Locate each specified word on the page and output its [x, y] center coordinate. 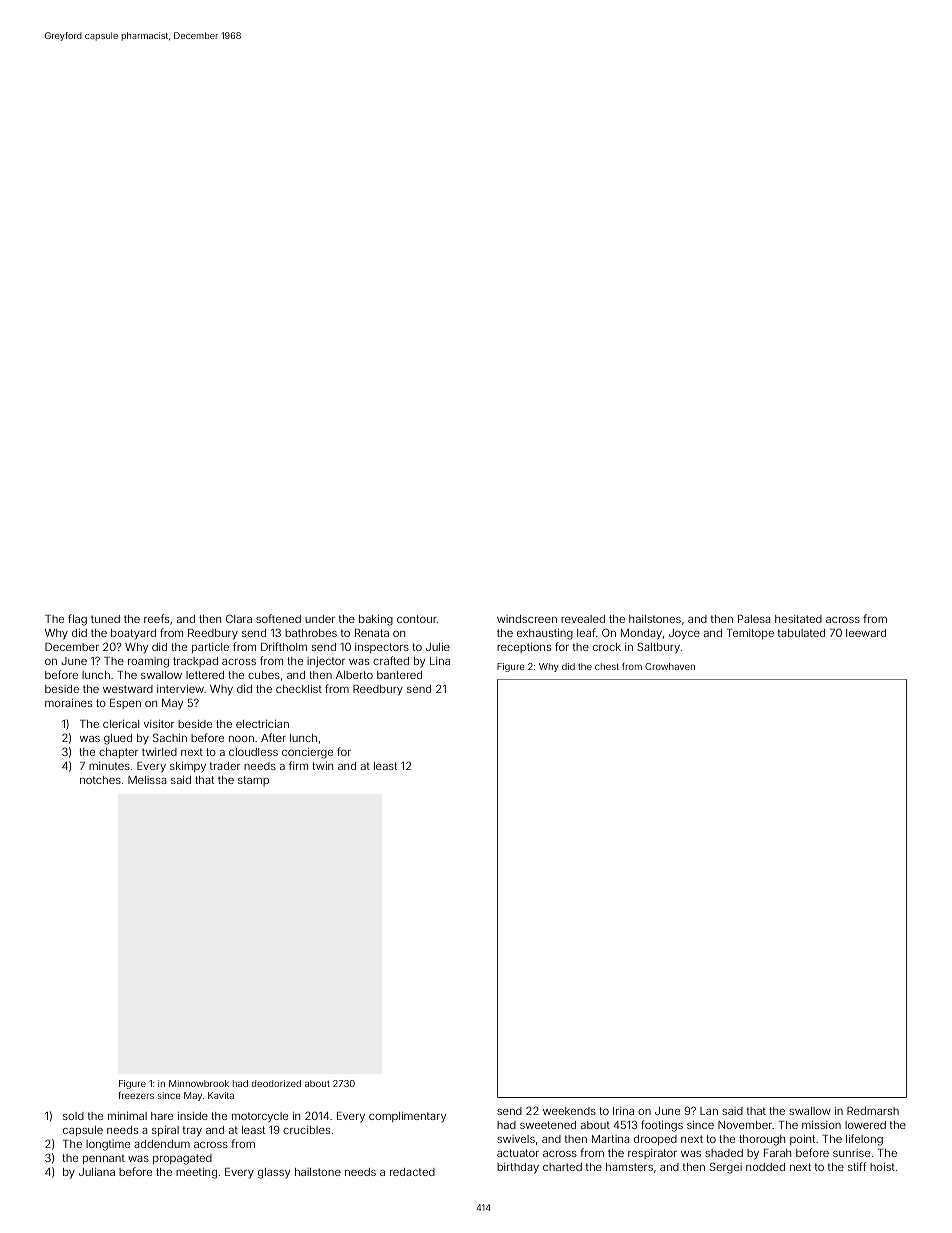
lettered [205, 675]
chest [607, 666]
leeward [866, 633]
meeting [196, 1173]
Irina [623, 1111]
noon [241, 739]
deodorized [276, 1083]
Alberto [354, 675]
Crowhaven [670, 666]
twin [322, 766]
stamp [253, 781]
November [745, 1125]
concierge [307, 753]
